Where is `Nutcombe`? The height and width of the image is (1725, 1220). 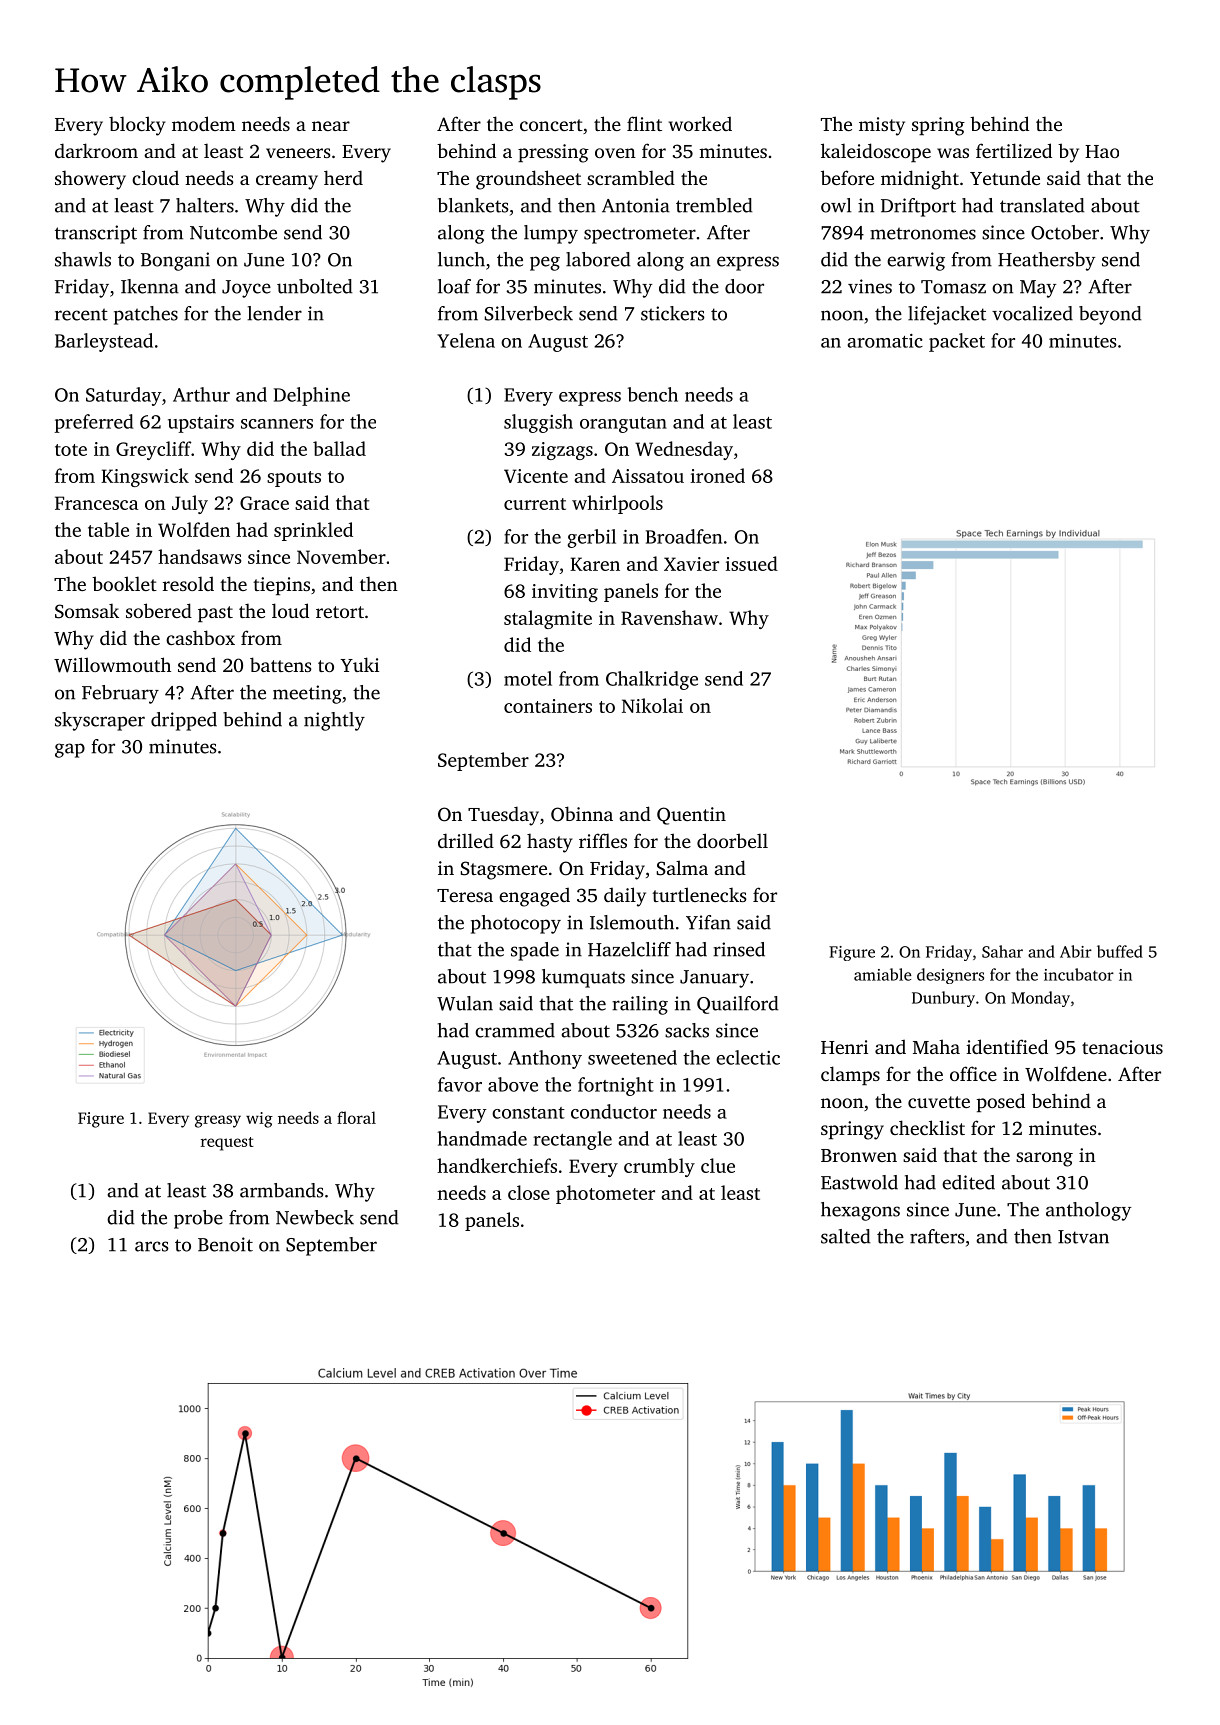 Nutcombe is located at coordinates (233, 232).
